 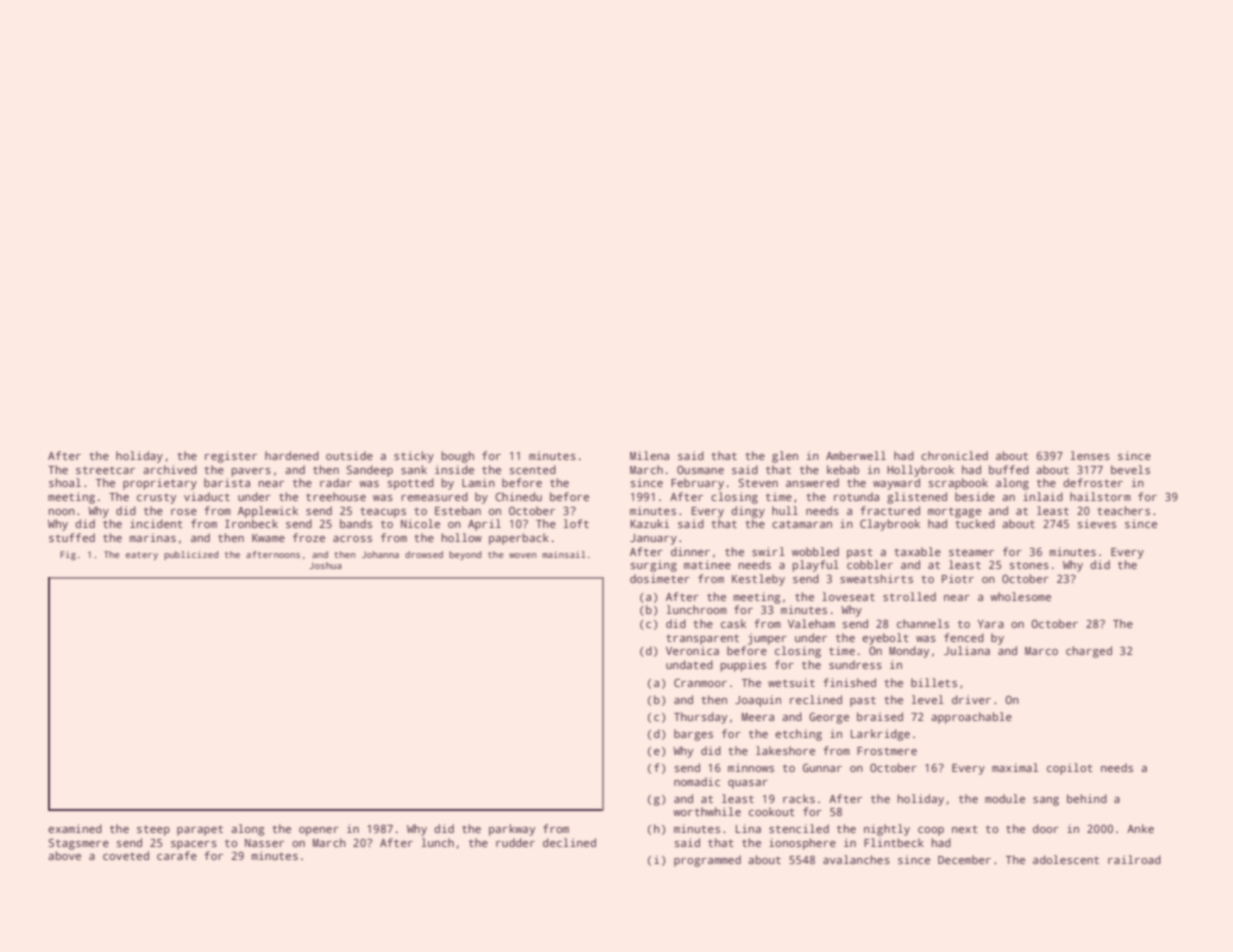 I want to click on nomadic, so click(x=697, y=781).
